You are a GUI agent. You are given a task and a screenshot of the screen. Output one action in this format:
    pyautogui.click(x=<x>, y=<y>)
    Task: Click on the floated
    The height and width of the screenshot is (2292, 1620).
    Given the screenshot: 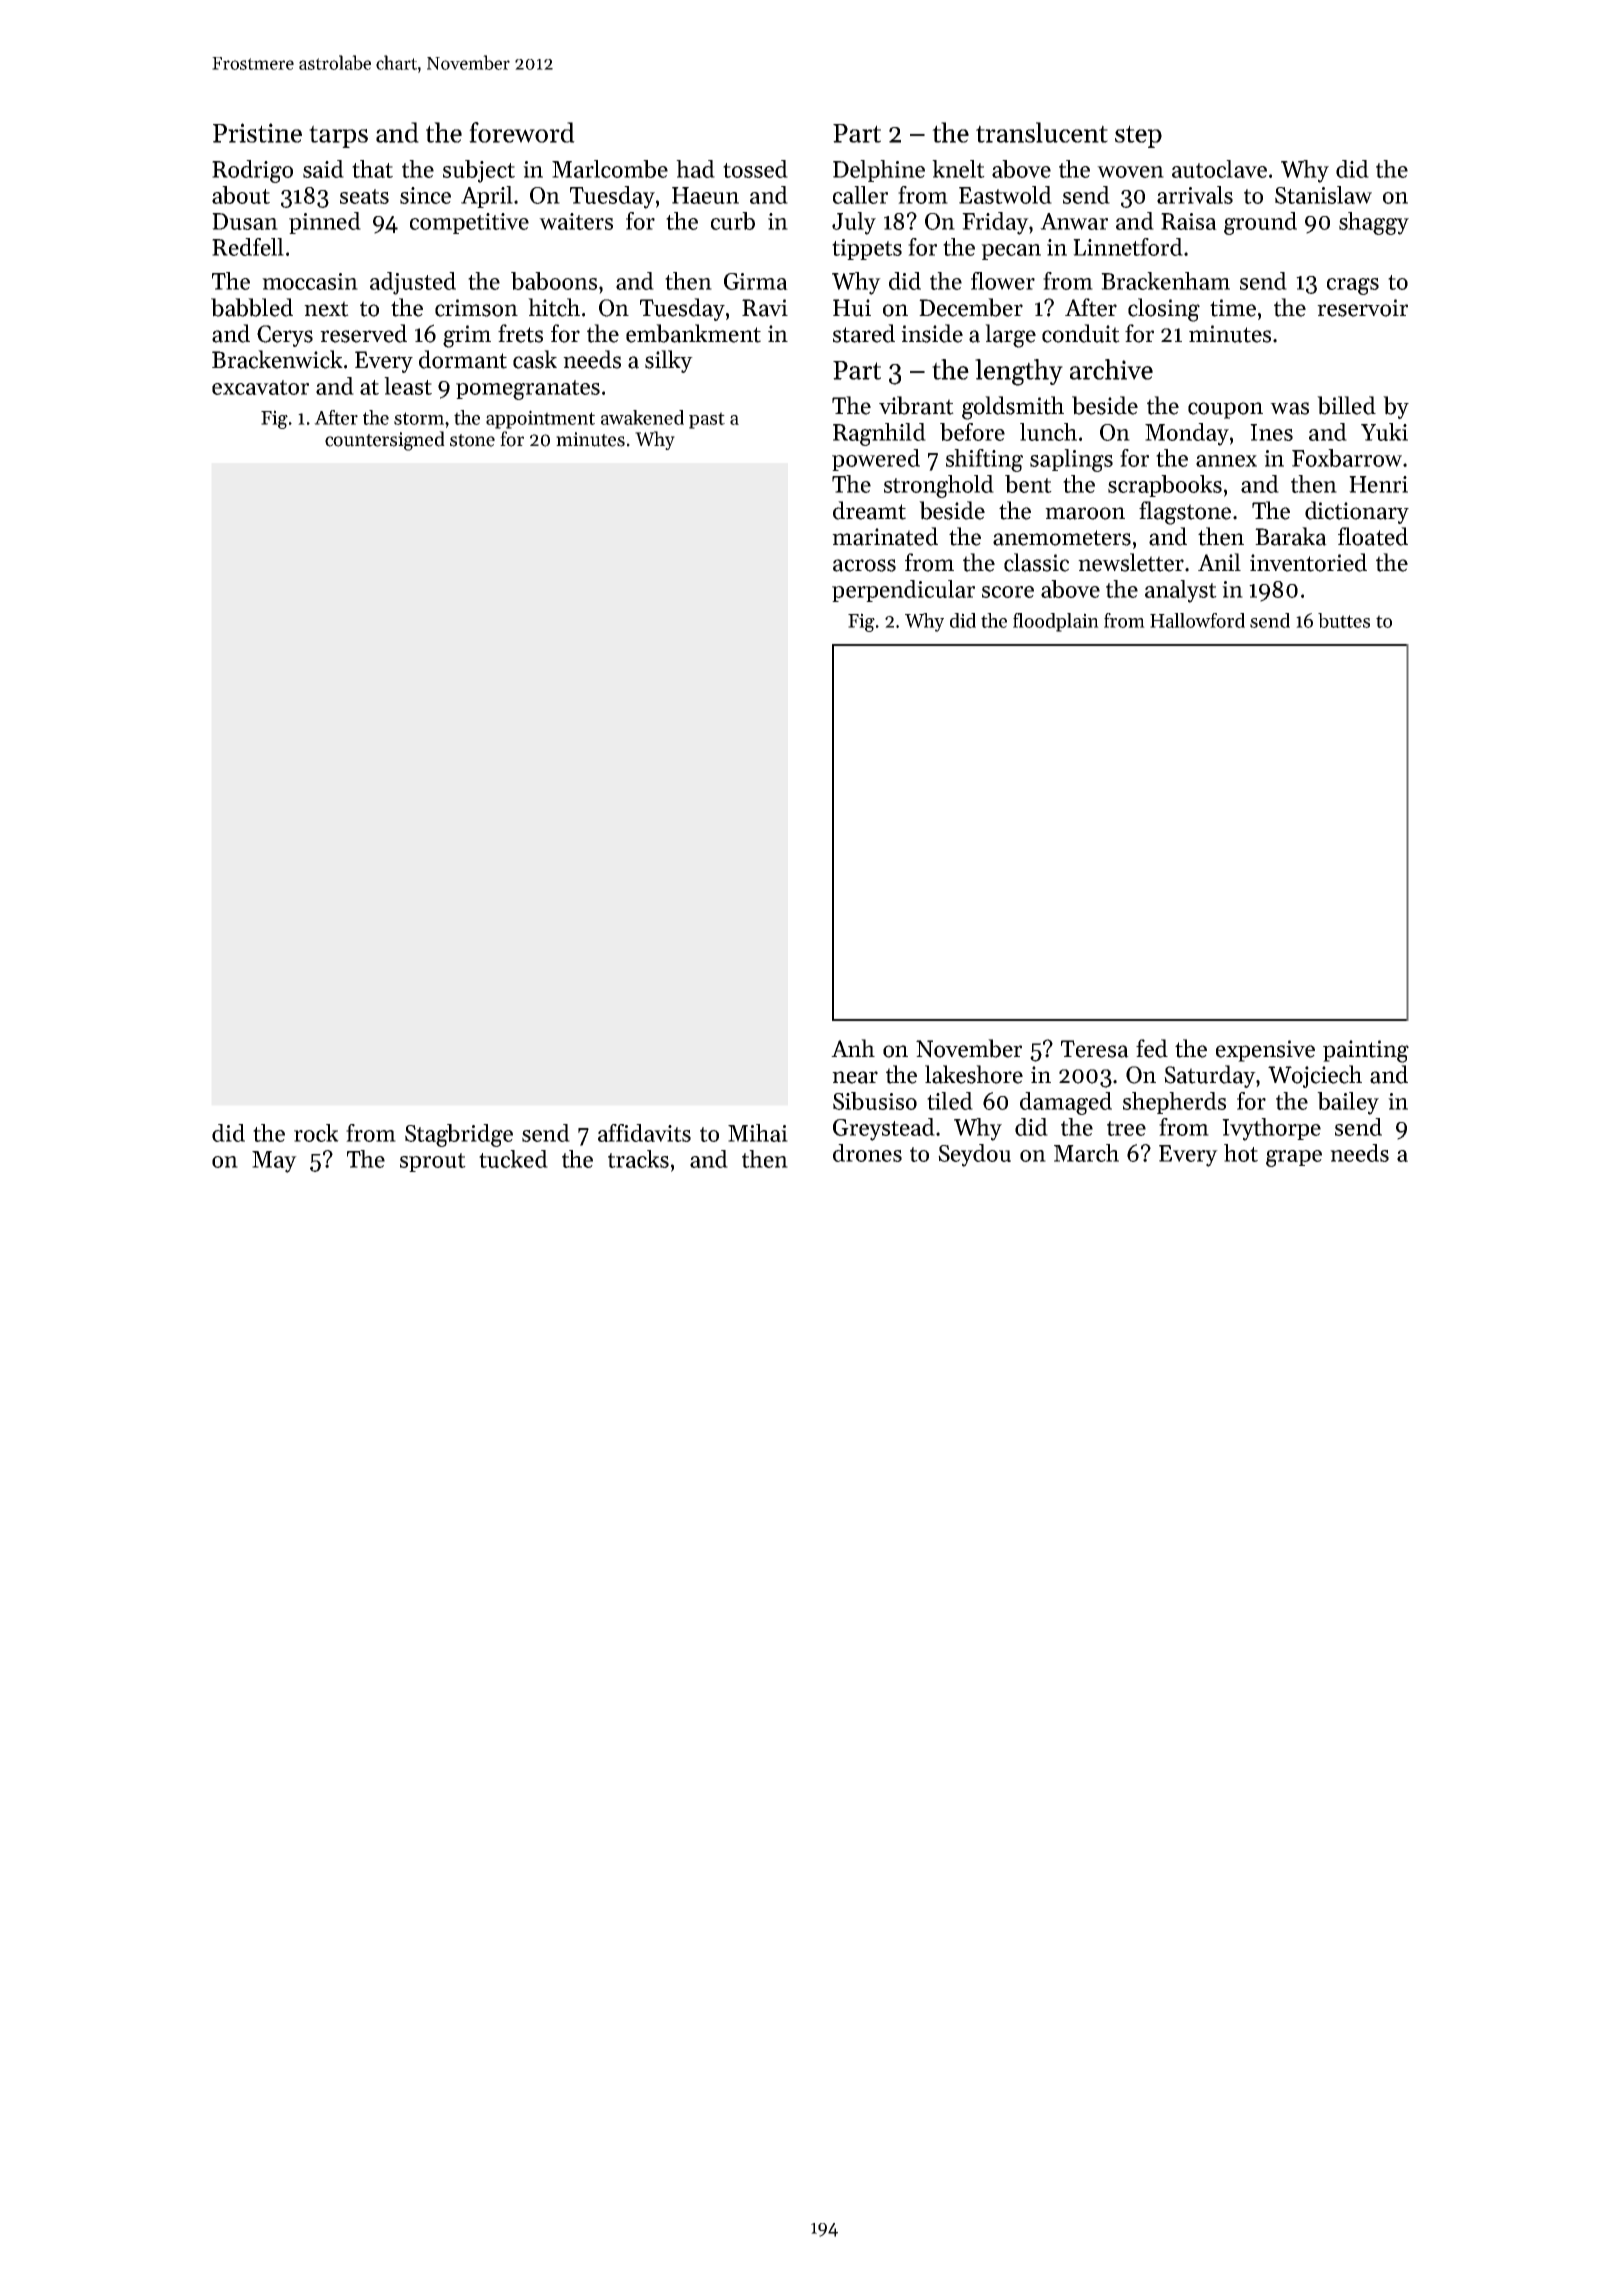 What is the action you would take?
    pyautogui.click(x=1373, y=536)
